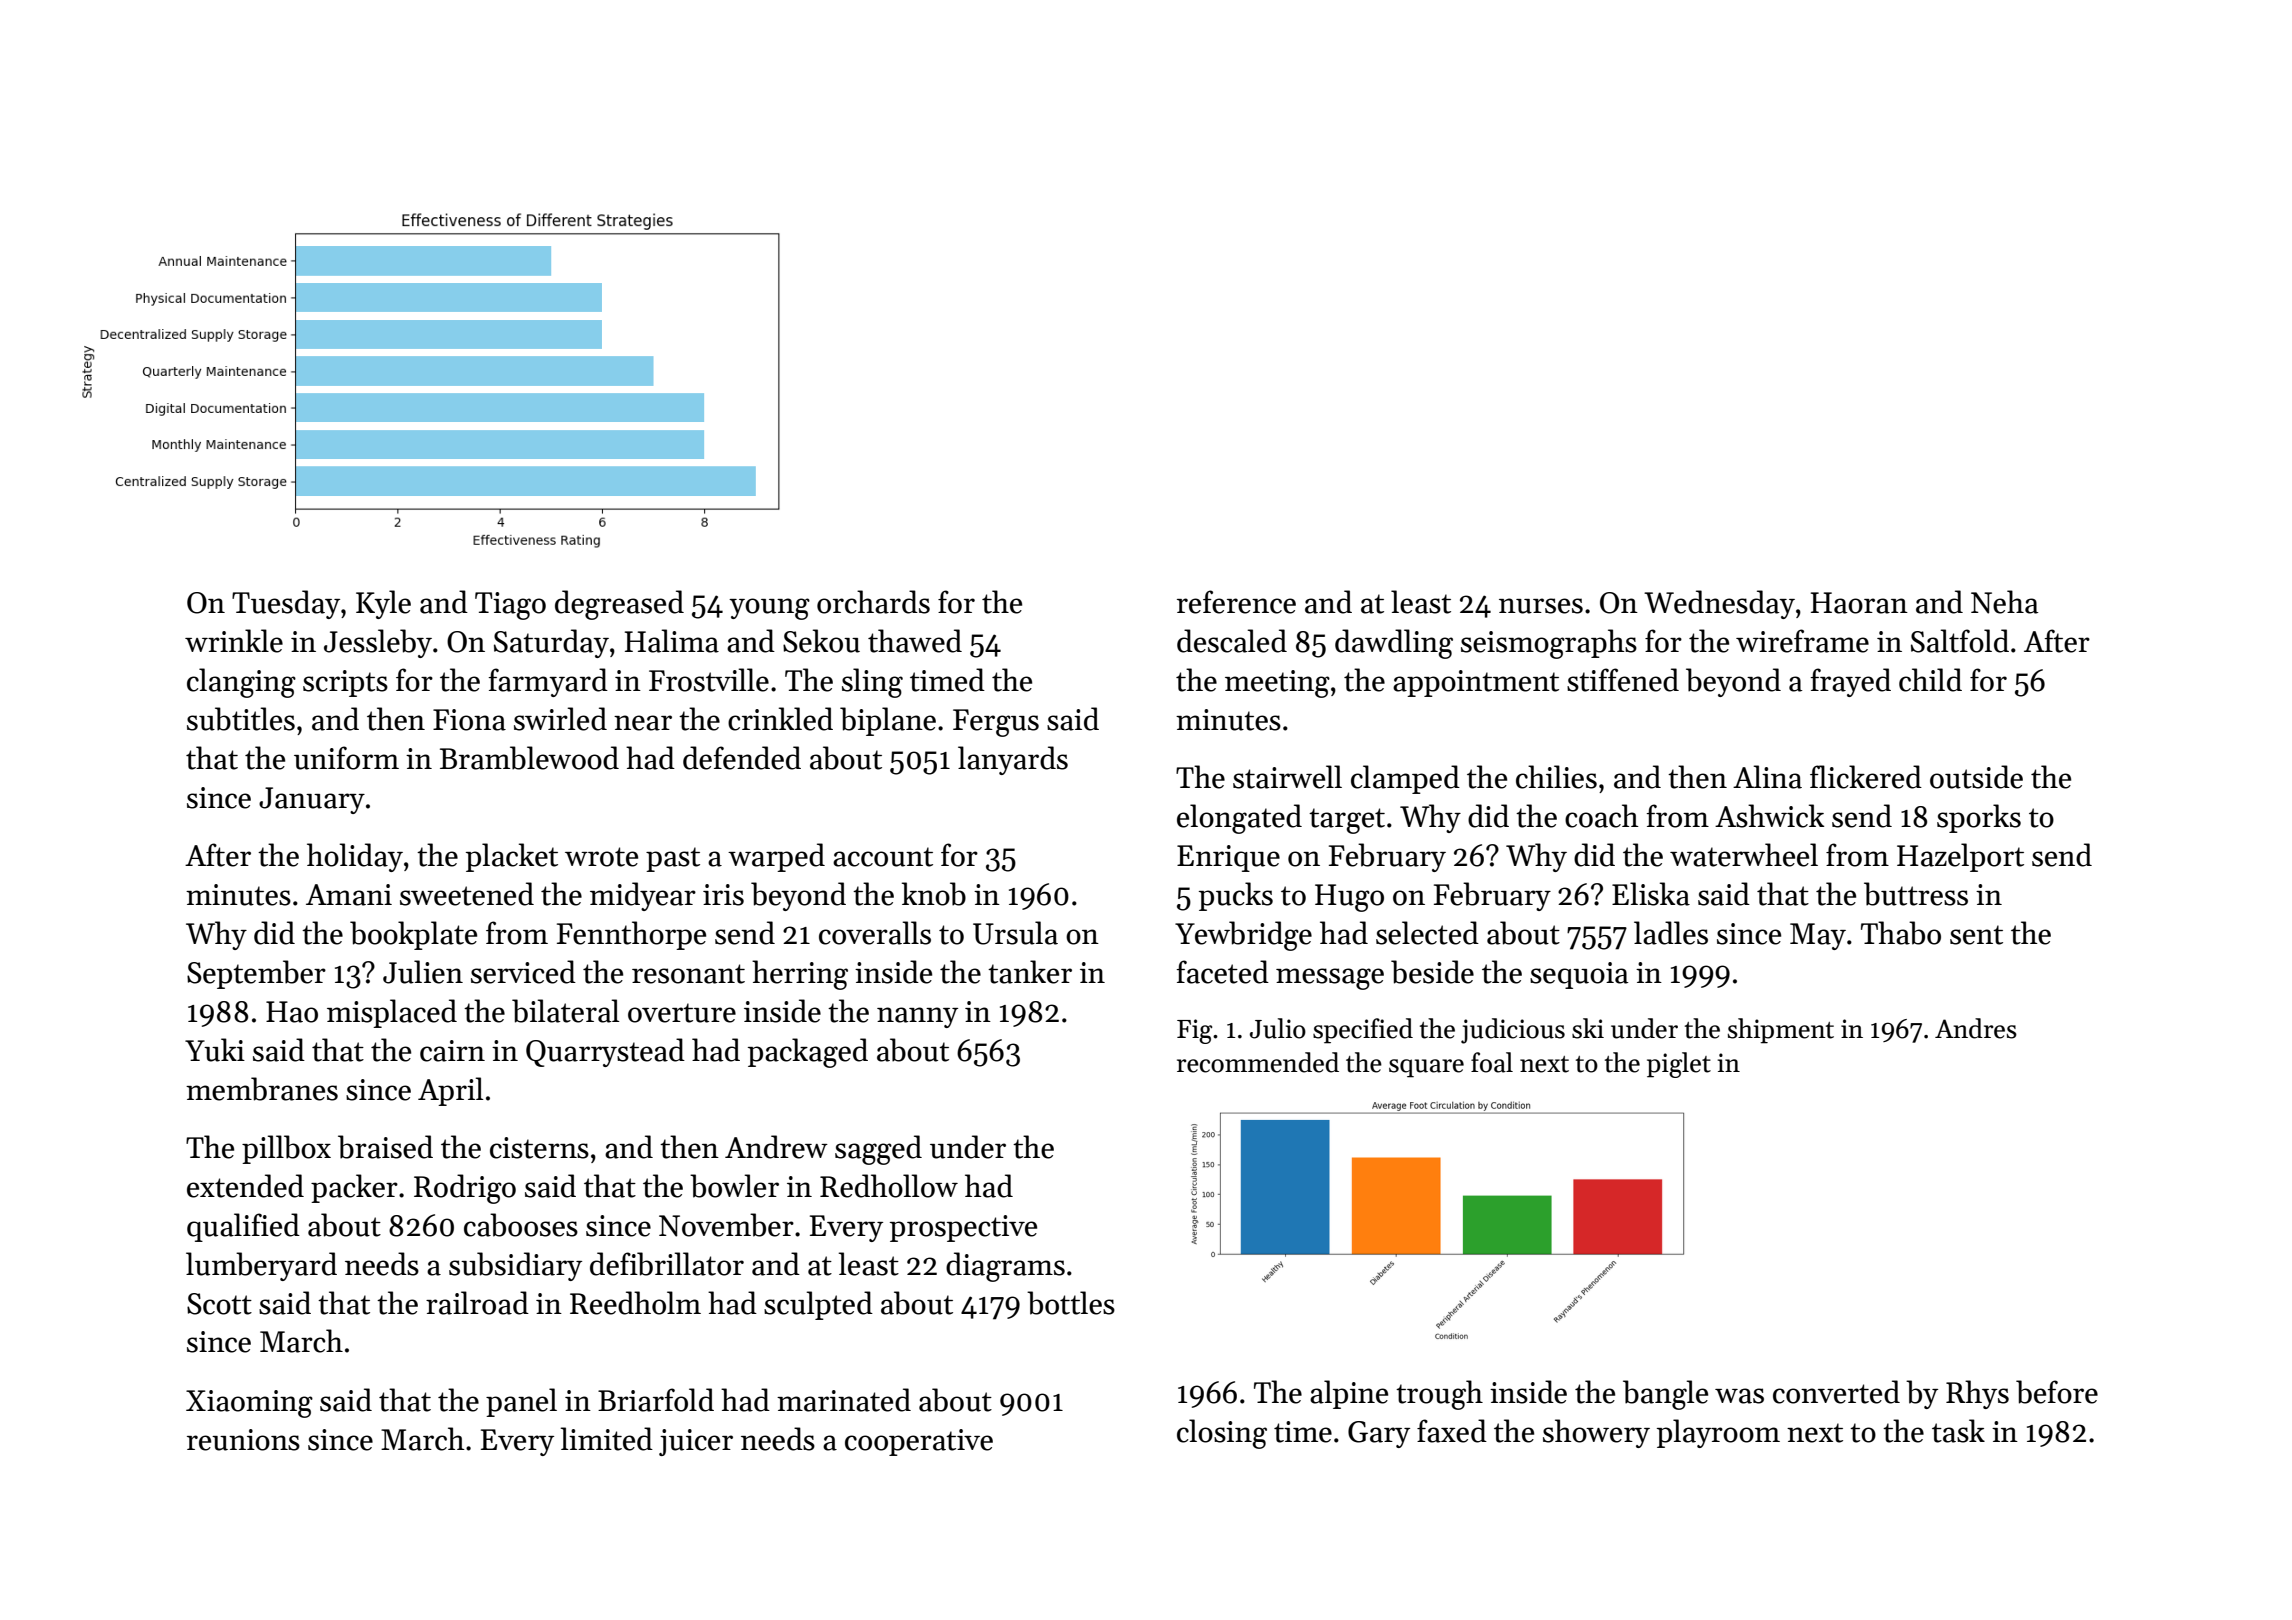 The width and height of the image is (2292, 1620). I want to click on Thabo, so click(1901, 933).
